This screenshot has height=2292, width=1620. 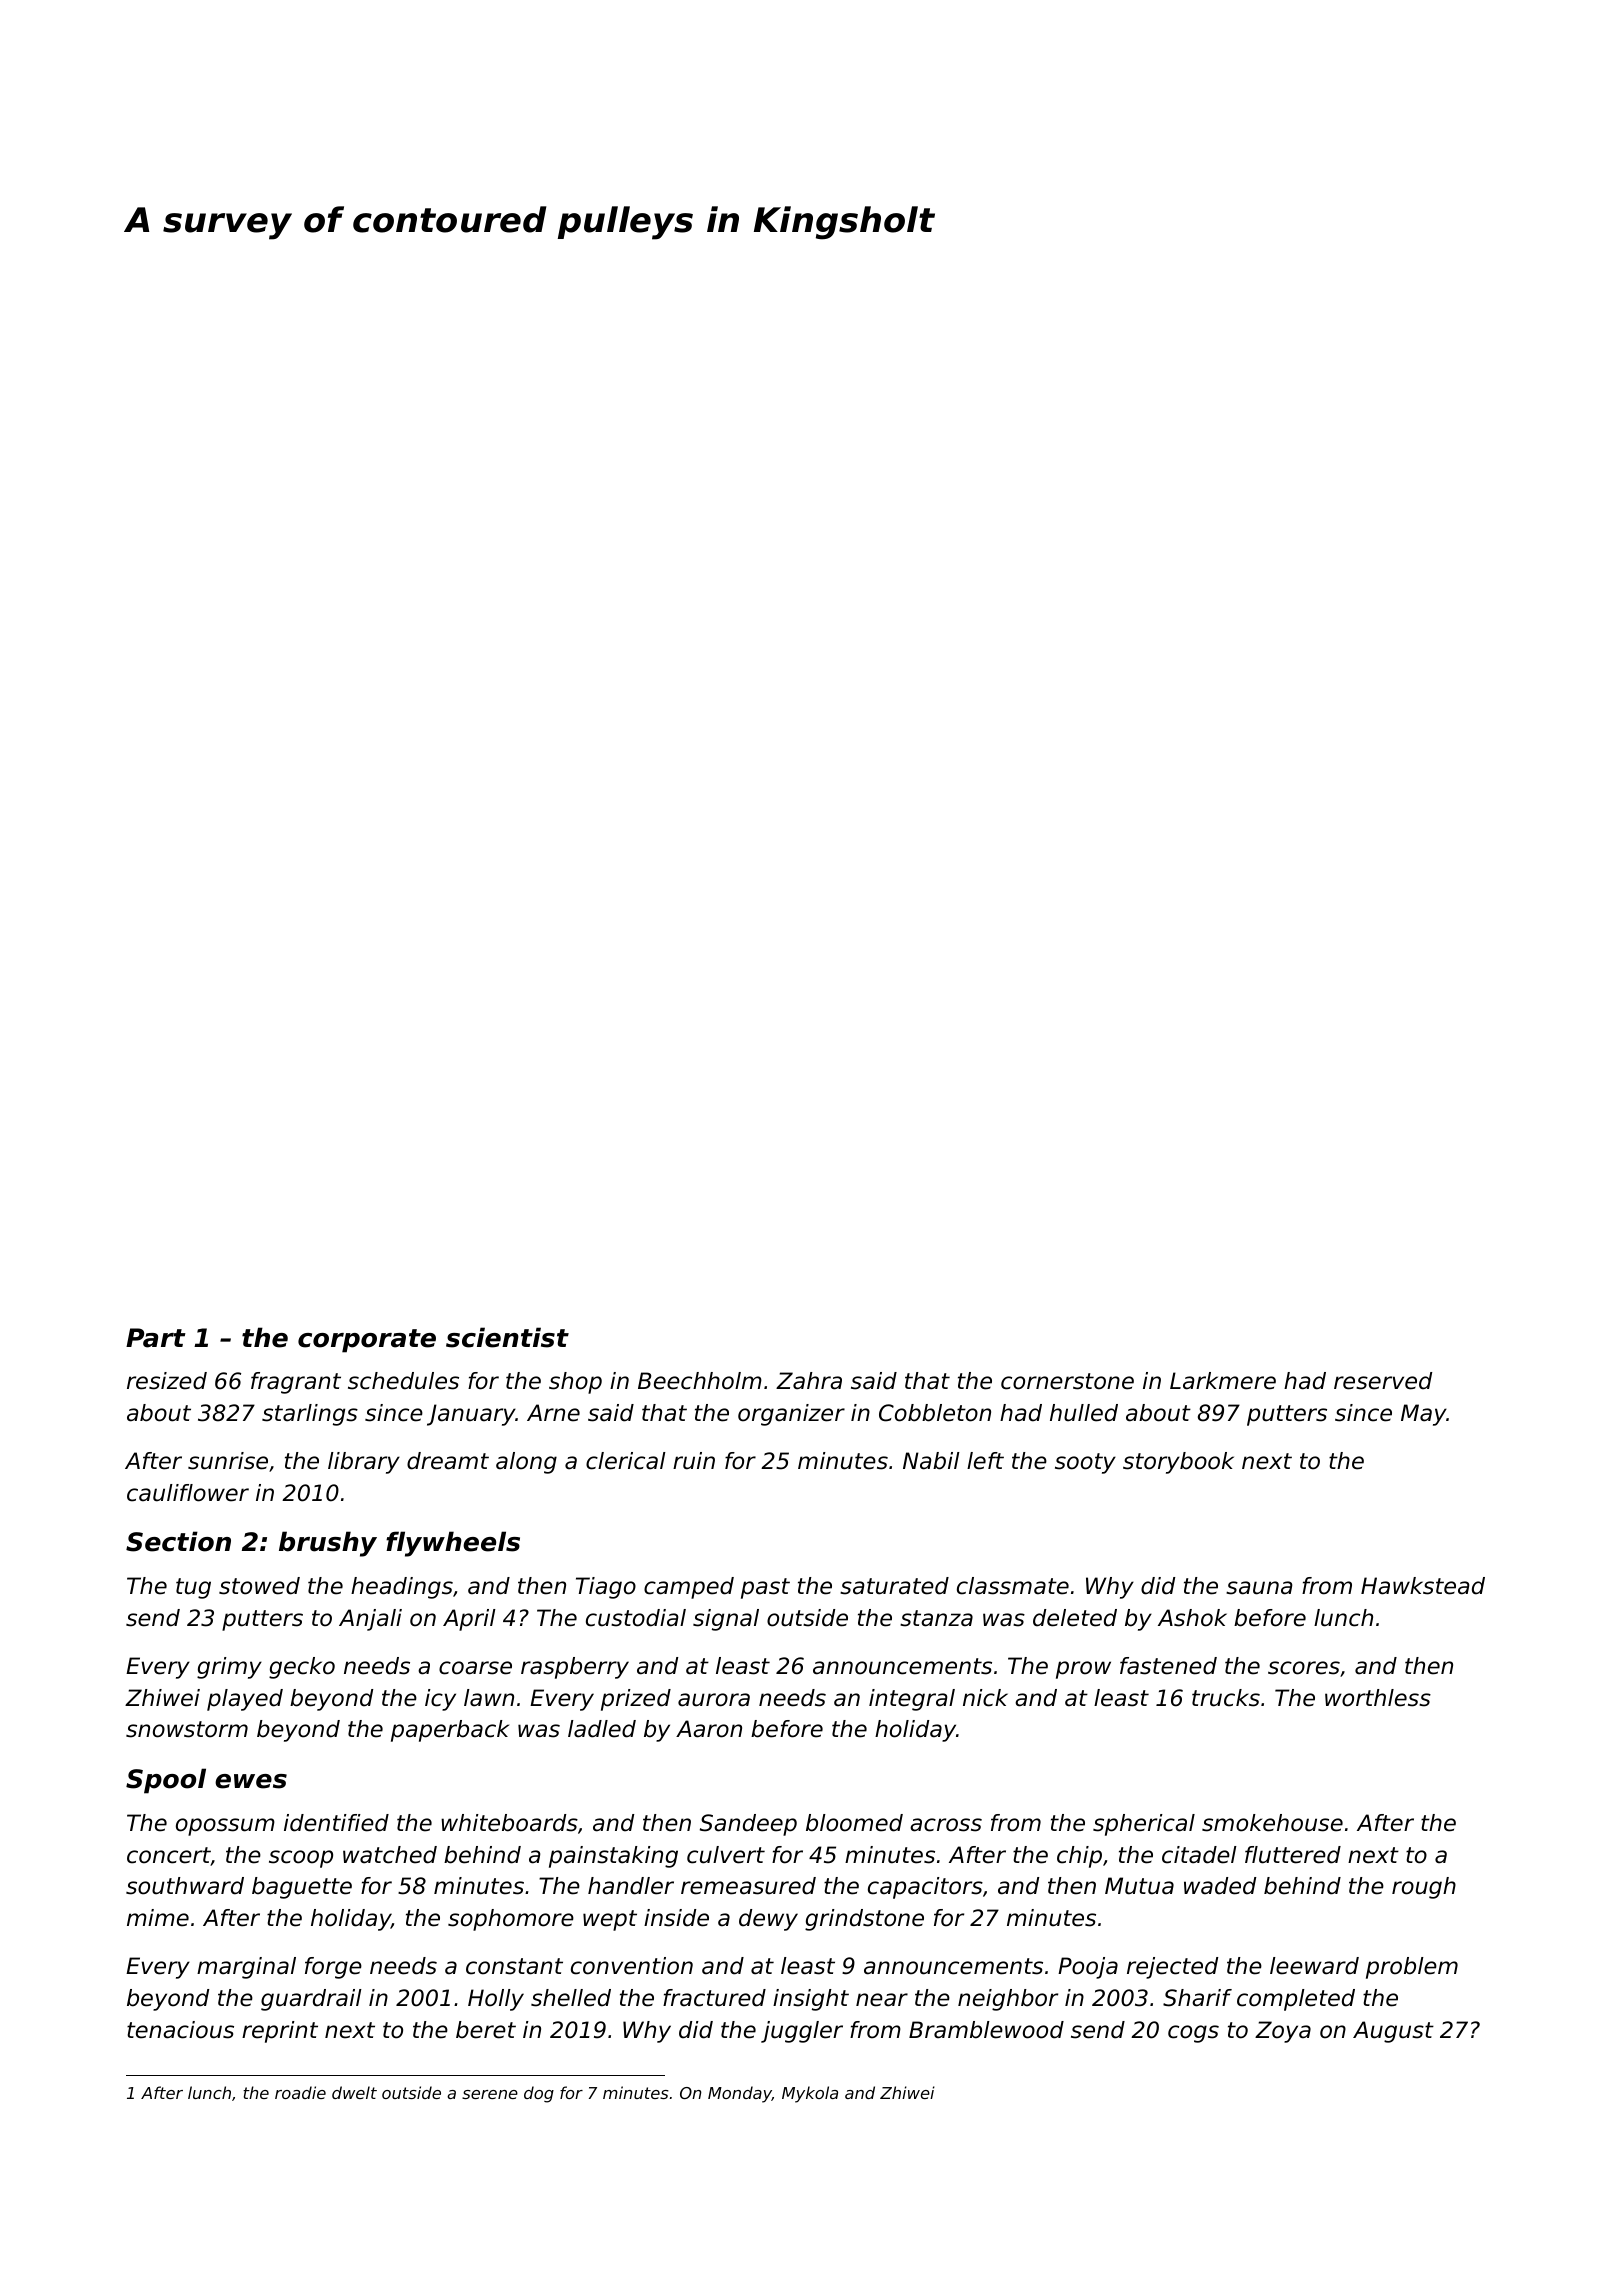 What do you see at coordinates (1272, 1823) in the screenshot?
I see `smokehouse` at bounding box center [1272, 1823].
